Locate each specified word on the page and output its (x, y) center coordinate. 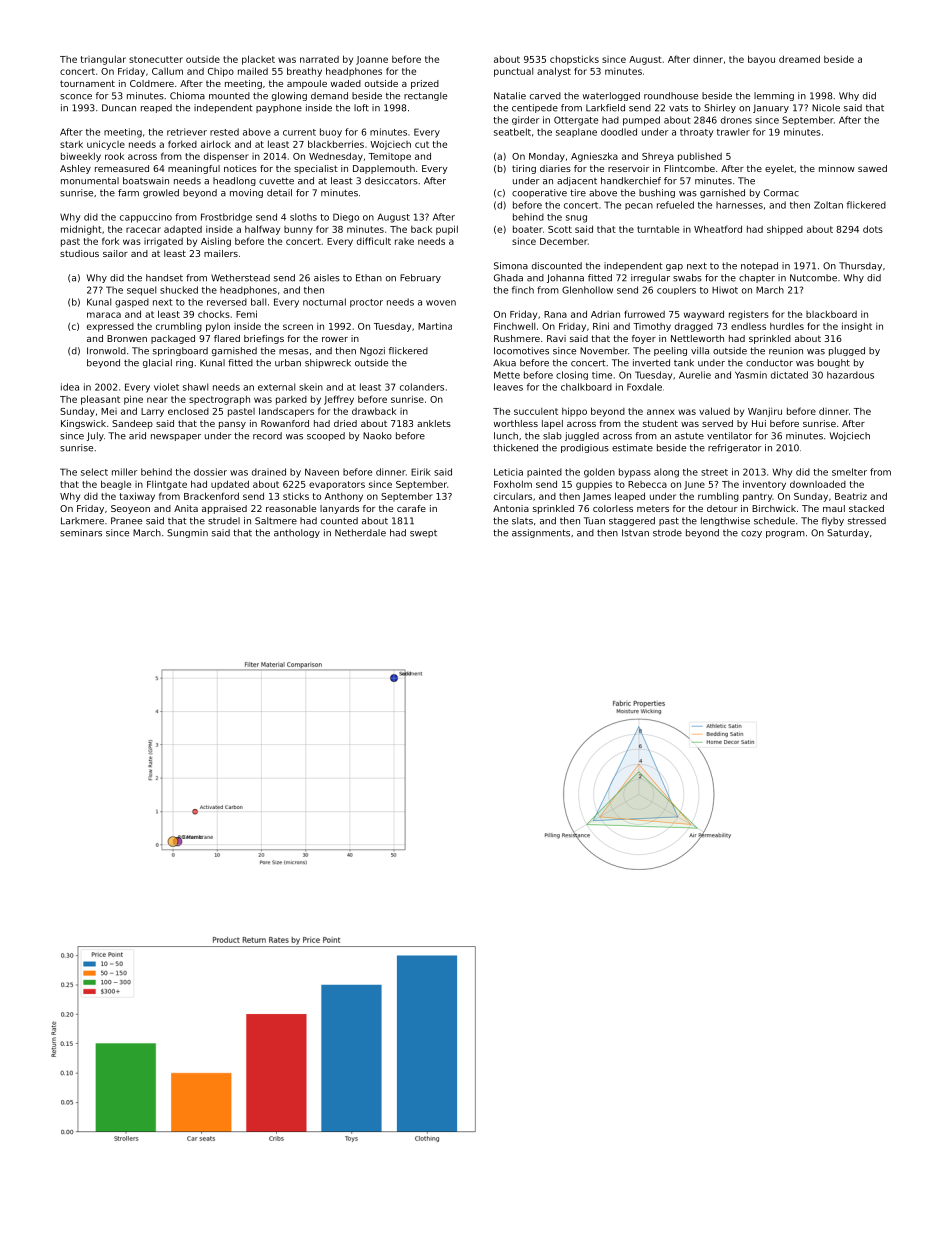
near (157, 400)
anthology (297, 533)
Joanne (372, 60)
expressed (110, 327)
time (602, 375)
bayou (761, 60)
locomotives (521, 351)
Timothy (652, 327)
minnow (837, 168)
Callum (167, 71)
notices (240, 168)
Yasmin (751, 375)
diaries (555, 168)
